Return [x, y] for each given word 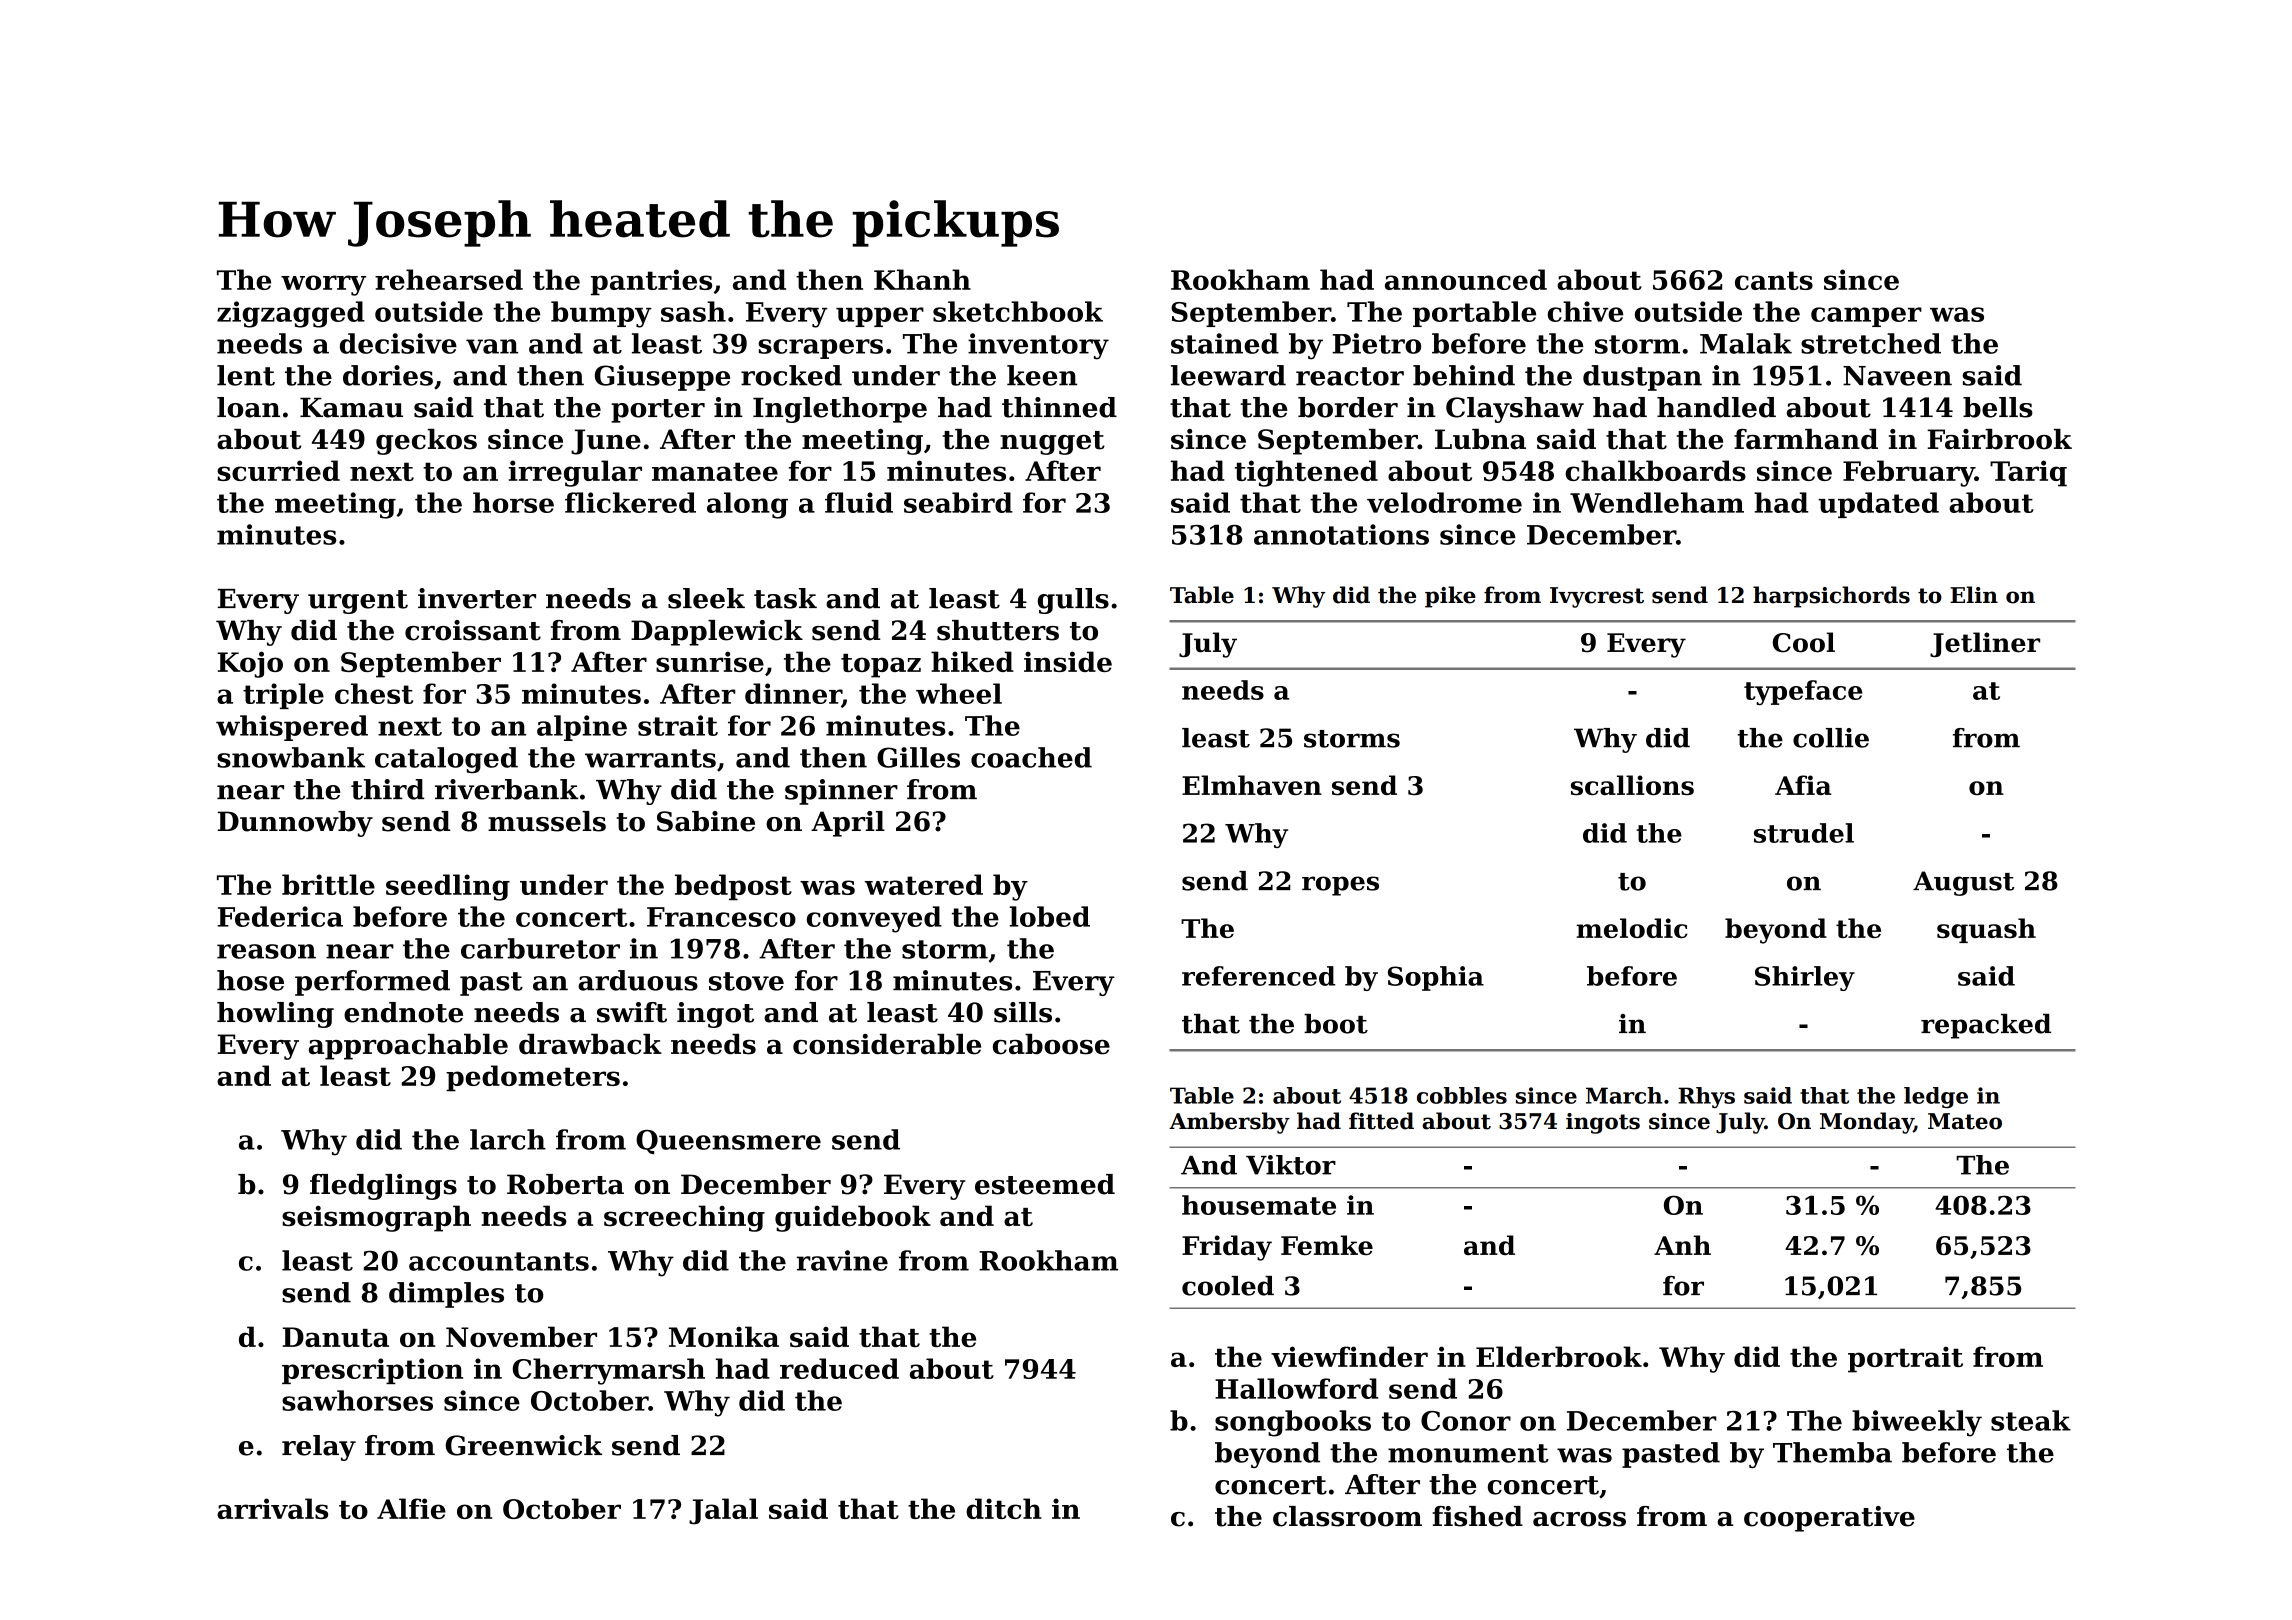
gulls [1073, 601]
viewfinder [1349, 1356]
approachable [408, 1047]
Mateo [1965, 1121]
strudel [1804, 833]
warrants [650, 758]
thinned [1059, 407]
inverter [477, 598]
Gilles [918, 757]
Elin [1974, 594]
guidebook [853, 1218]
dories [388, 375]
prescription [372, 1371]
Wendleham [1657, 502]
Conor [1466, 1421]
